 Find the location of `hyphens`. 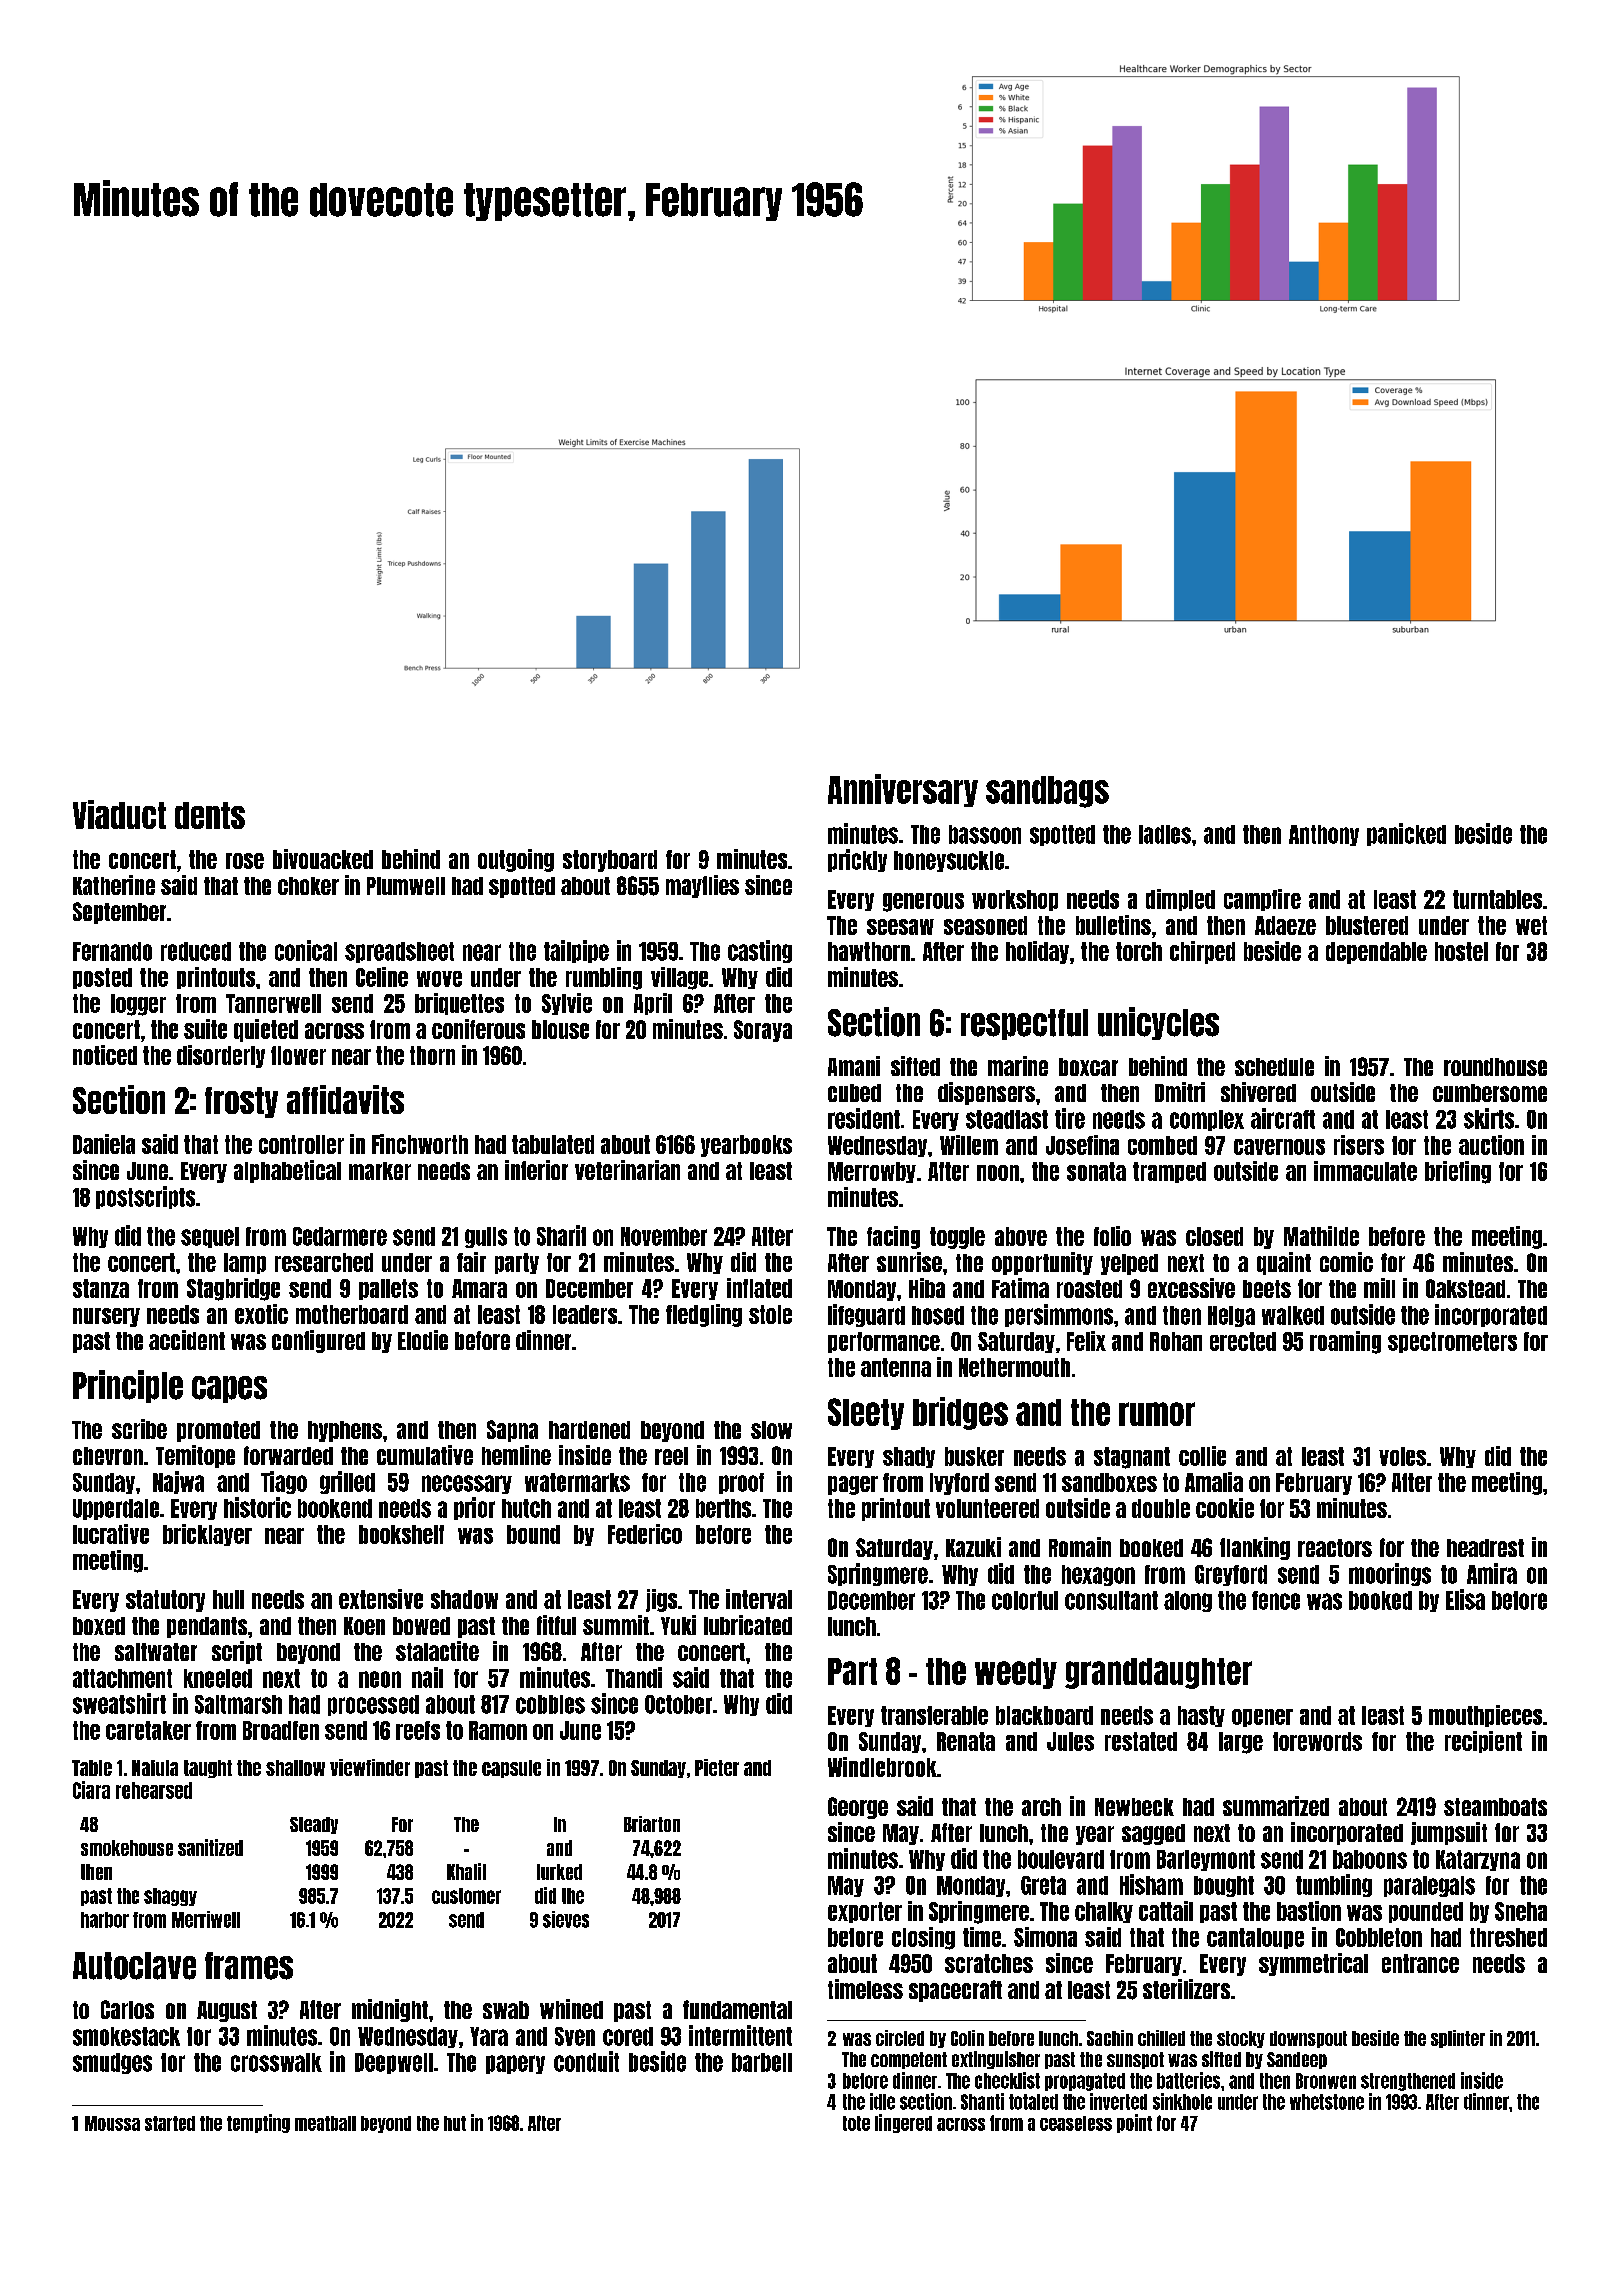

hyphens is located at coordinates (345, 1431).
